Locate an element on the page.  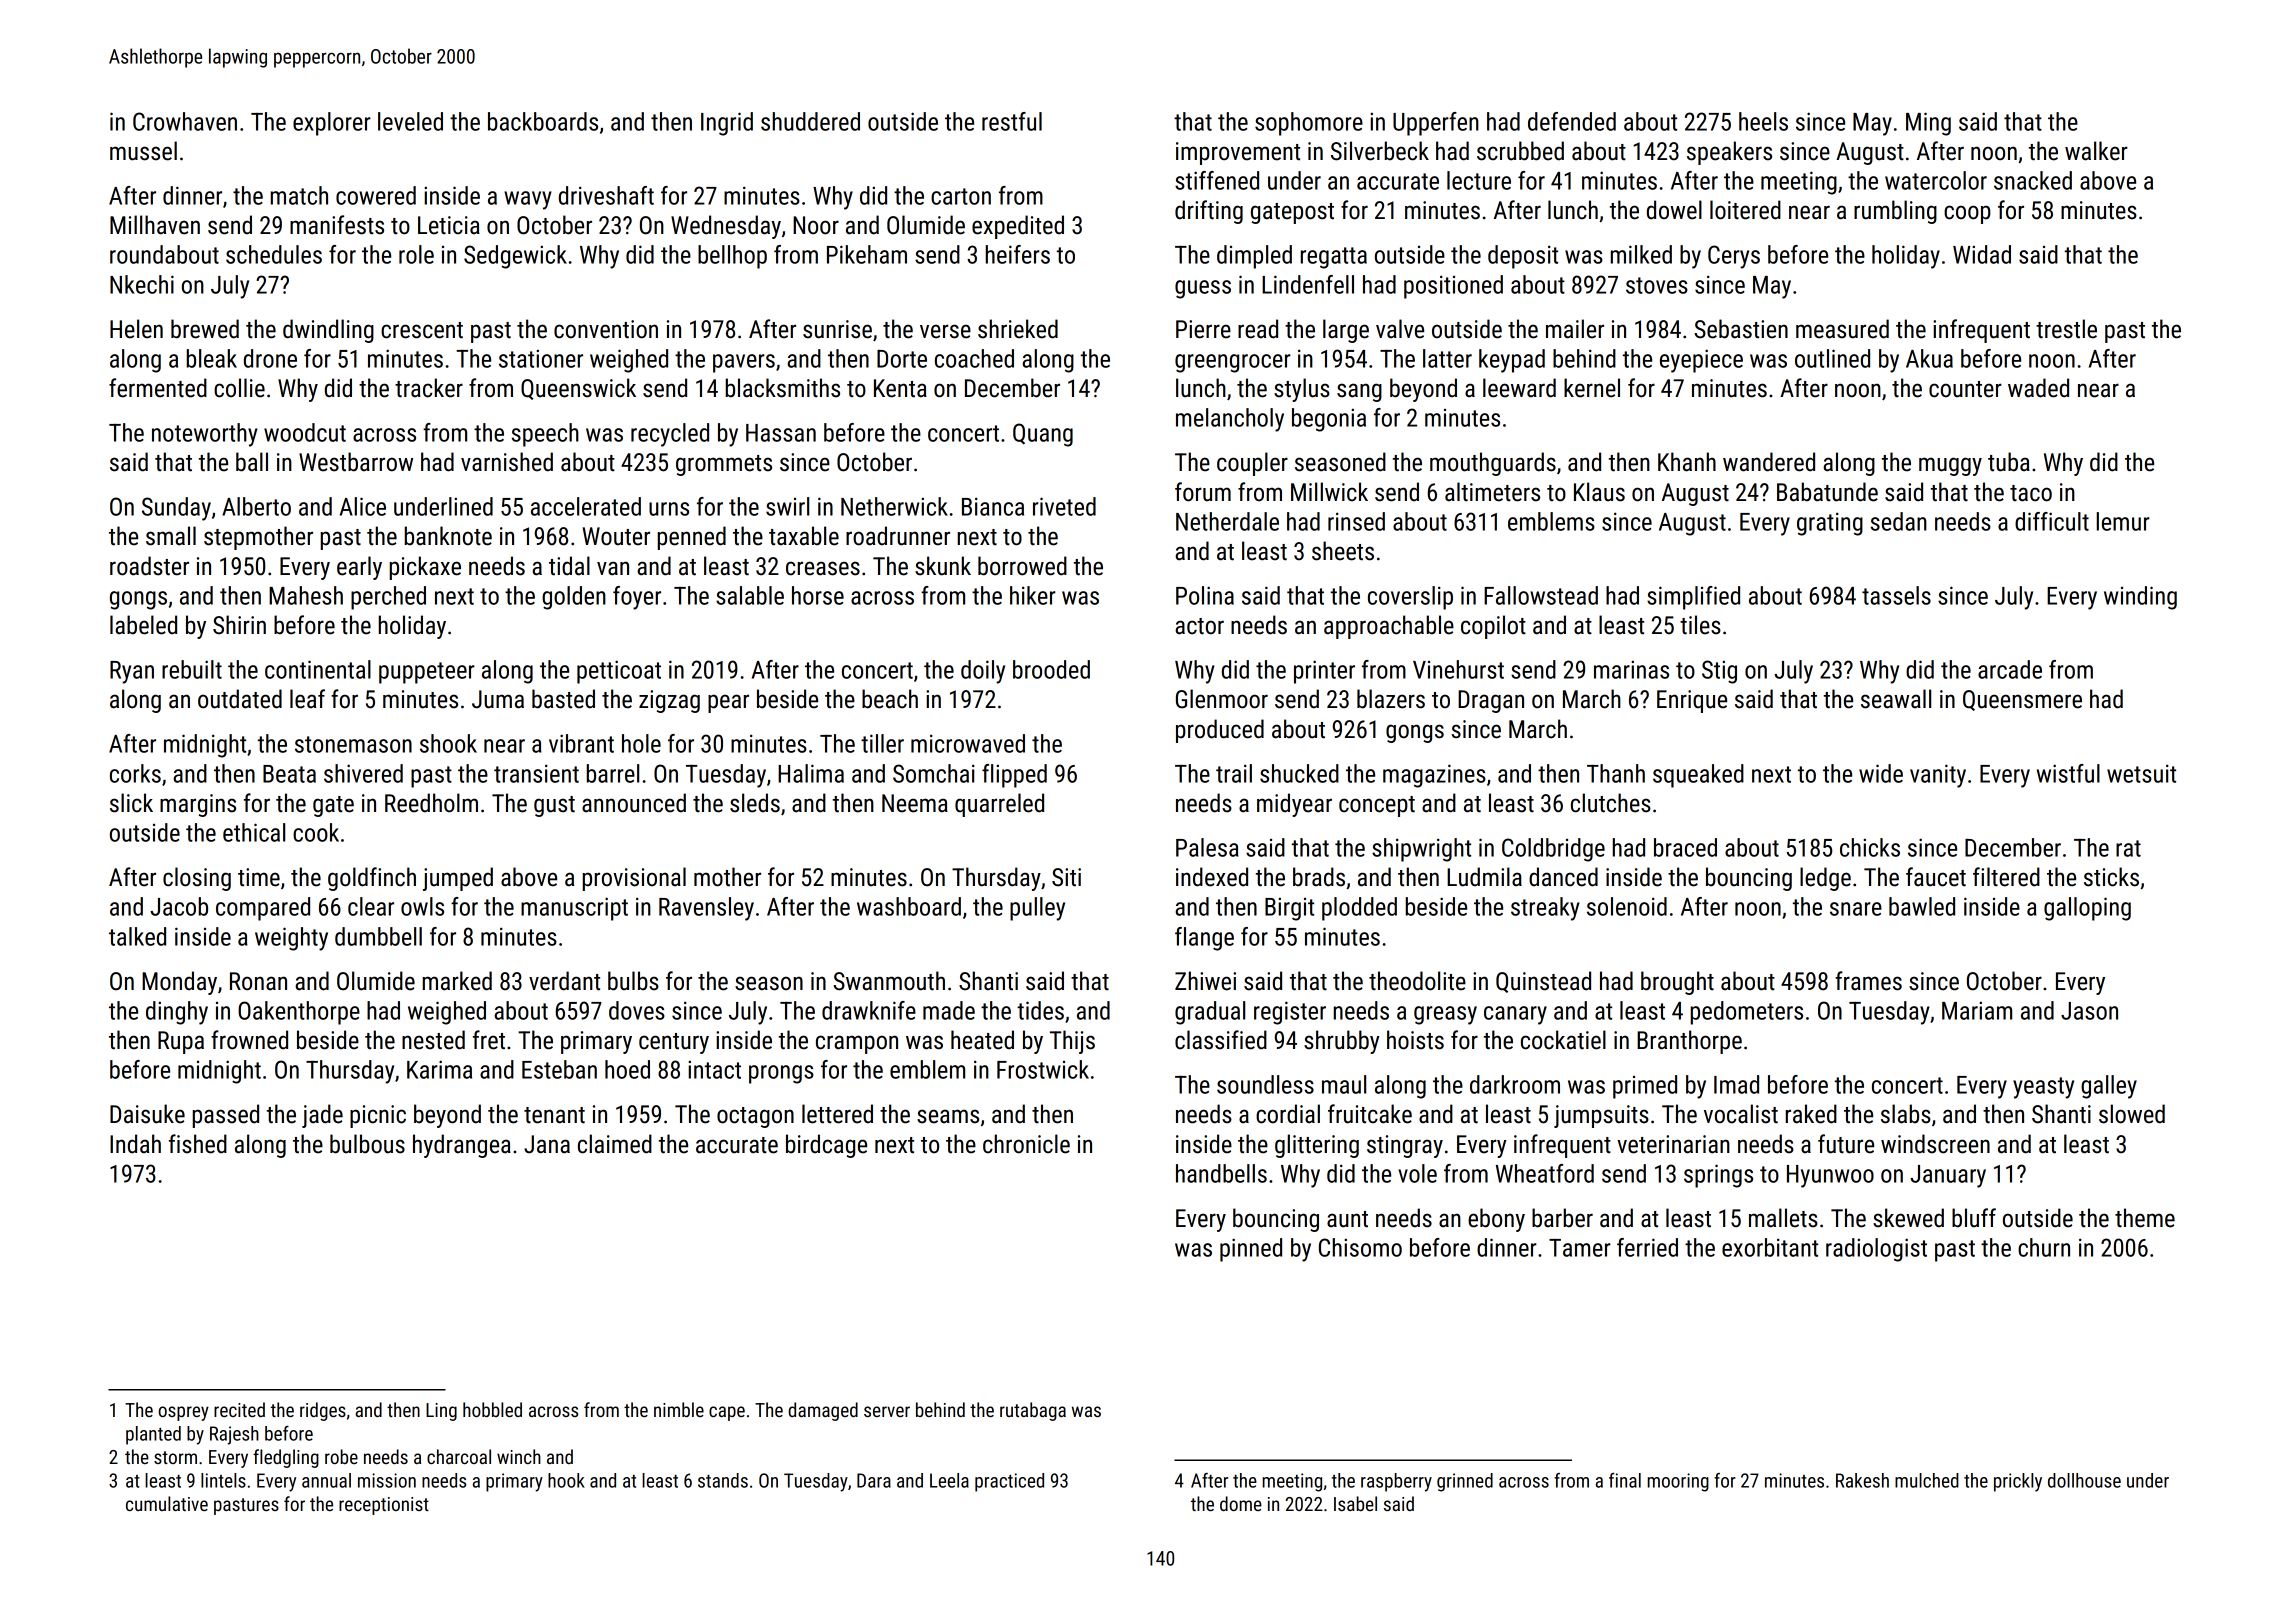
improvement is located at coordinates (1238, 153).
